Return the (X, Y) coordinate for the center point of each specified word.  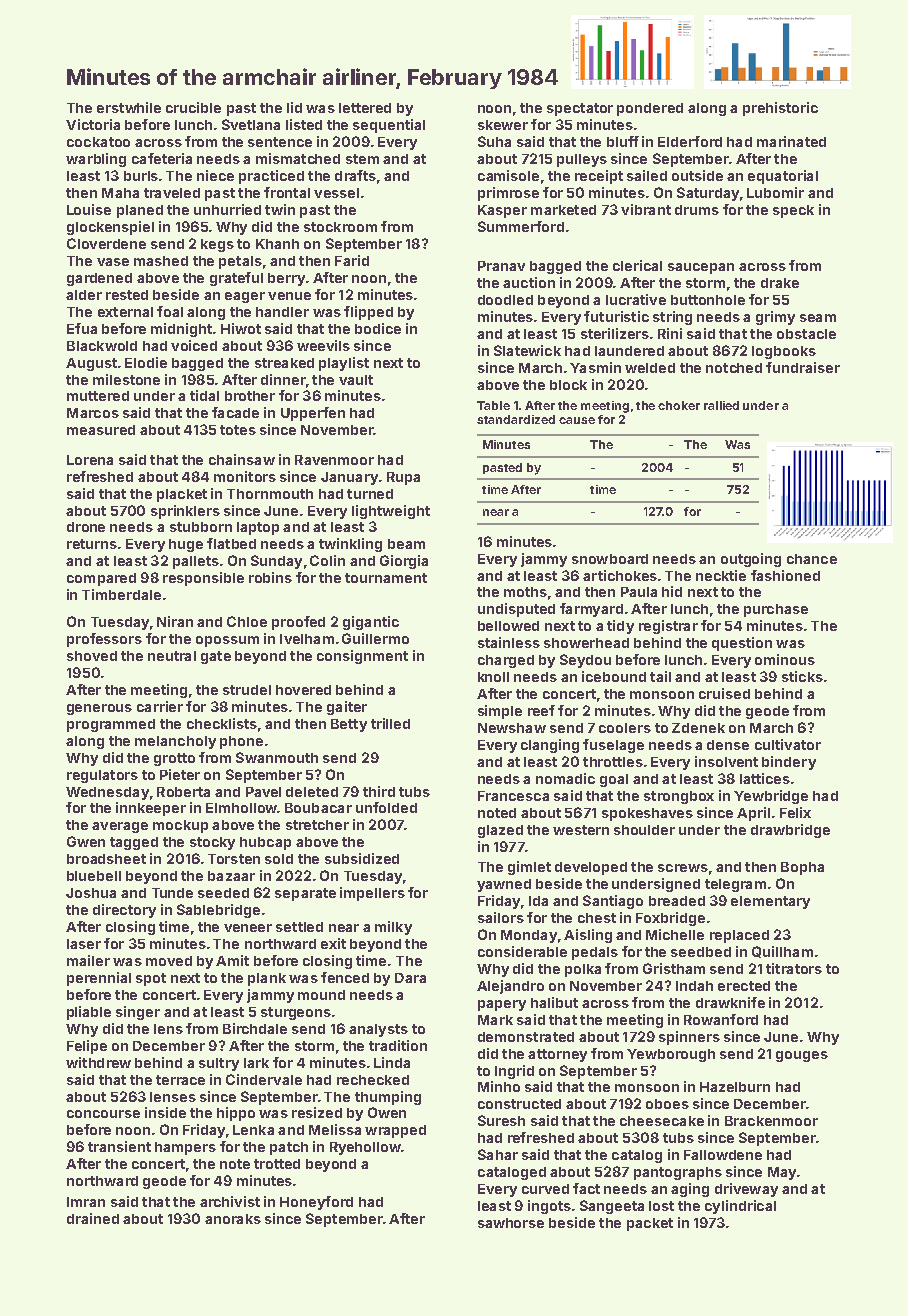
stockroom (340, 227)
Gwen (86, 841)
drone (86, 527)
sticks (802, 676)
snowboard (610, 559)
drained (93, 1218)
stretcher (317, 825)
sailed (647, 175)
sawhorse (511, 1223)
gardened (99, 279)
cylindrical (740, 1207)
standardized (516, 419)
